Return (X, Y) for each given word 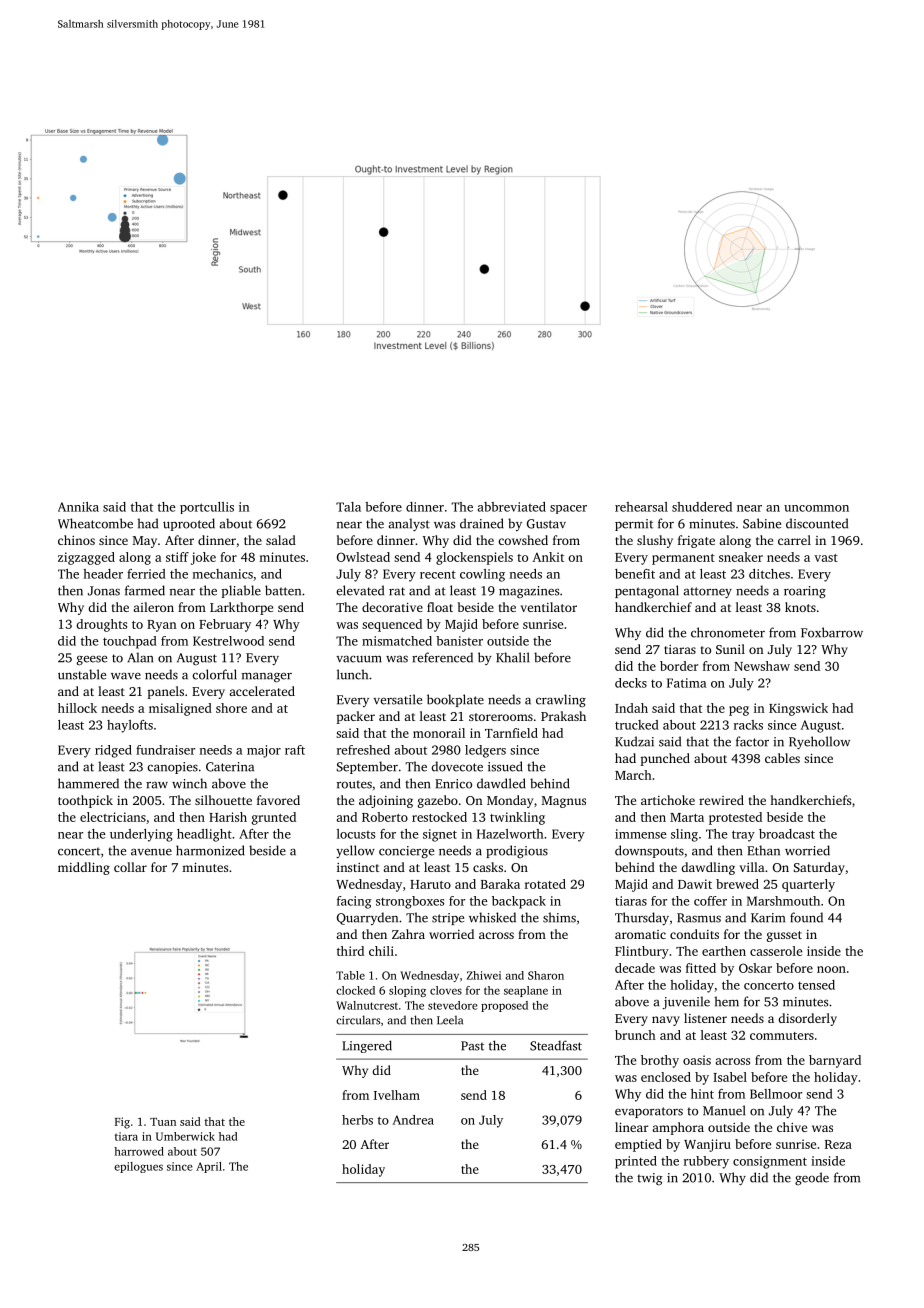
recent (438, 574)
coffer (710, 901)
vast (826, 558)
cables (782, 758)
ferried (146, 574)
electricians (113, 817)
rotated (545, 884)
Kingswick (798, 709)
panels (165, 692)
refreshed (363, 750)
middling (84, 868)
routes (354, 784)
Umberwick (185, 1136)
